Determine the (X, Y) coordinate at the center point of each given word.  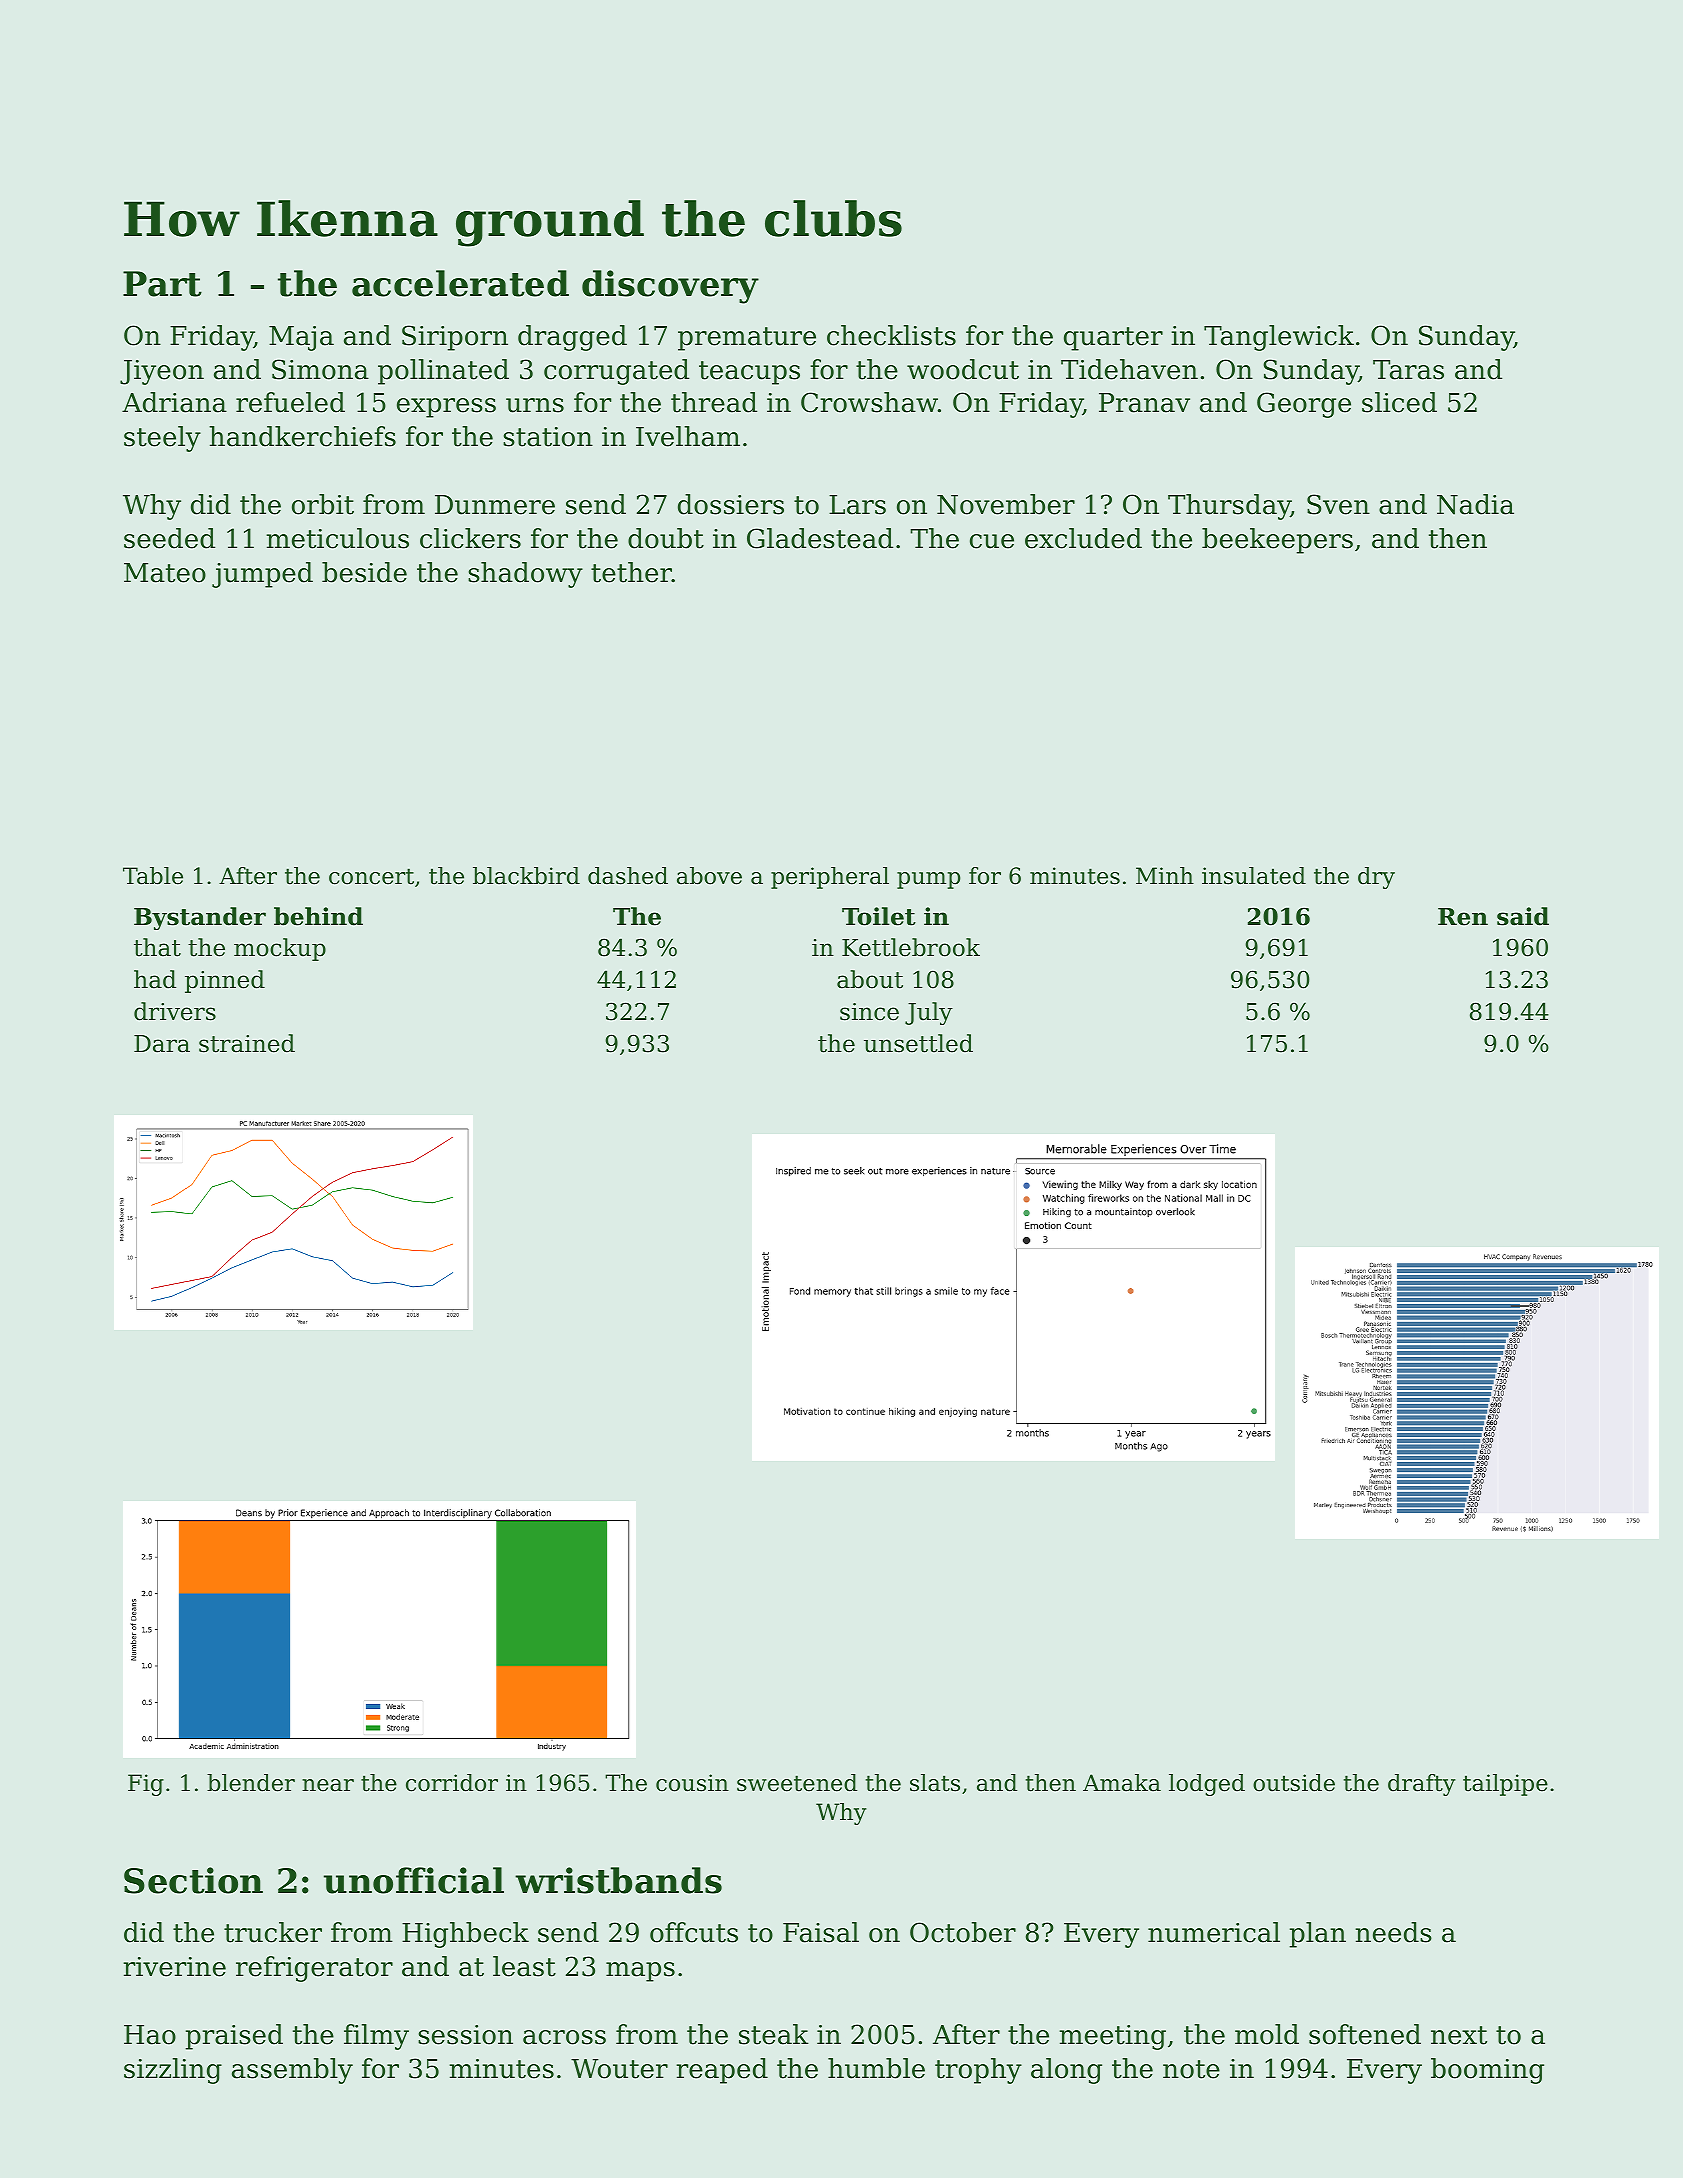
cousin (692, 1783)
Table (153, 876)
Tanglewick (1279, 338)
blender (251, 1783)
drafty (1422, 1785)
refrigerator (314, 1969)
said (1523, 916)
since (869, 1012)
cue (992, 541)
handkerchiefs (302, 436)
